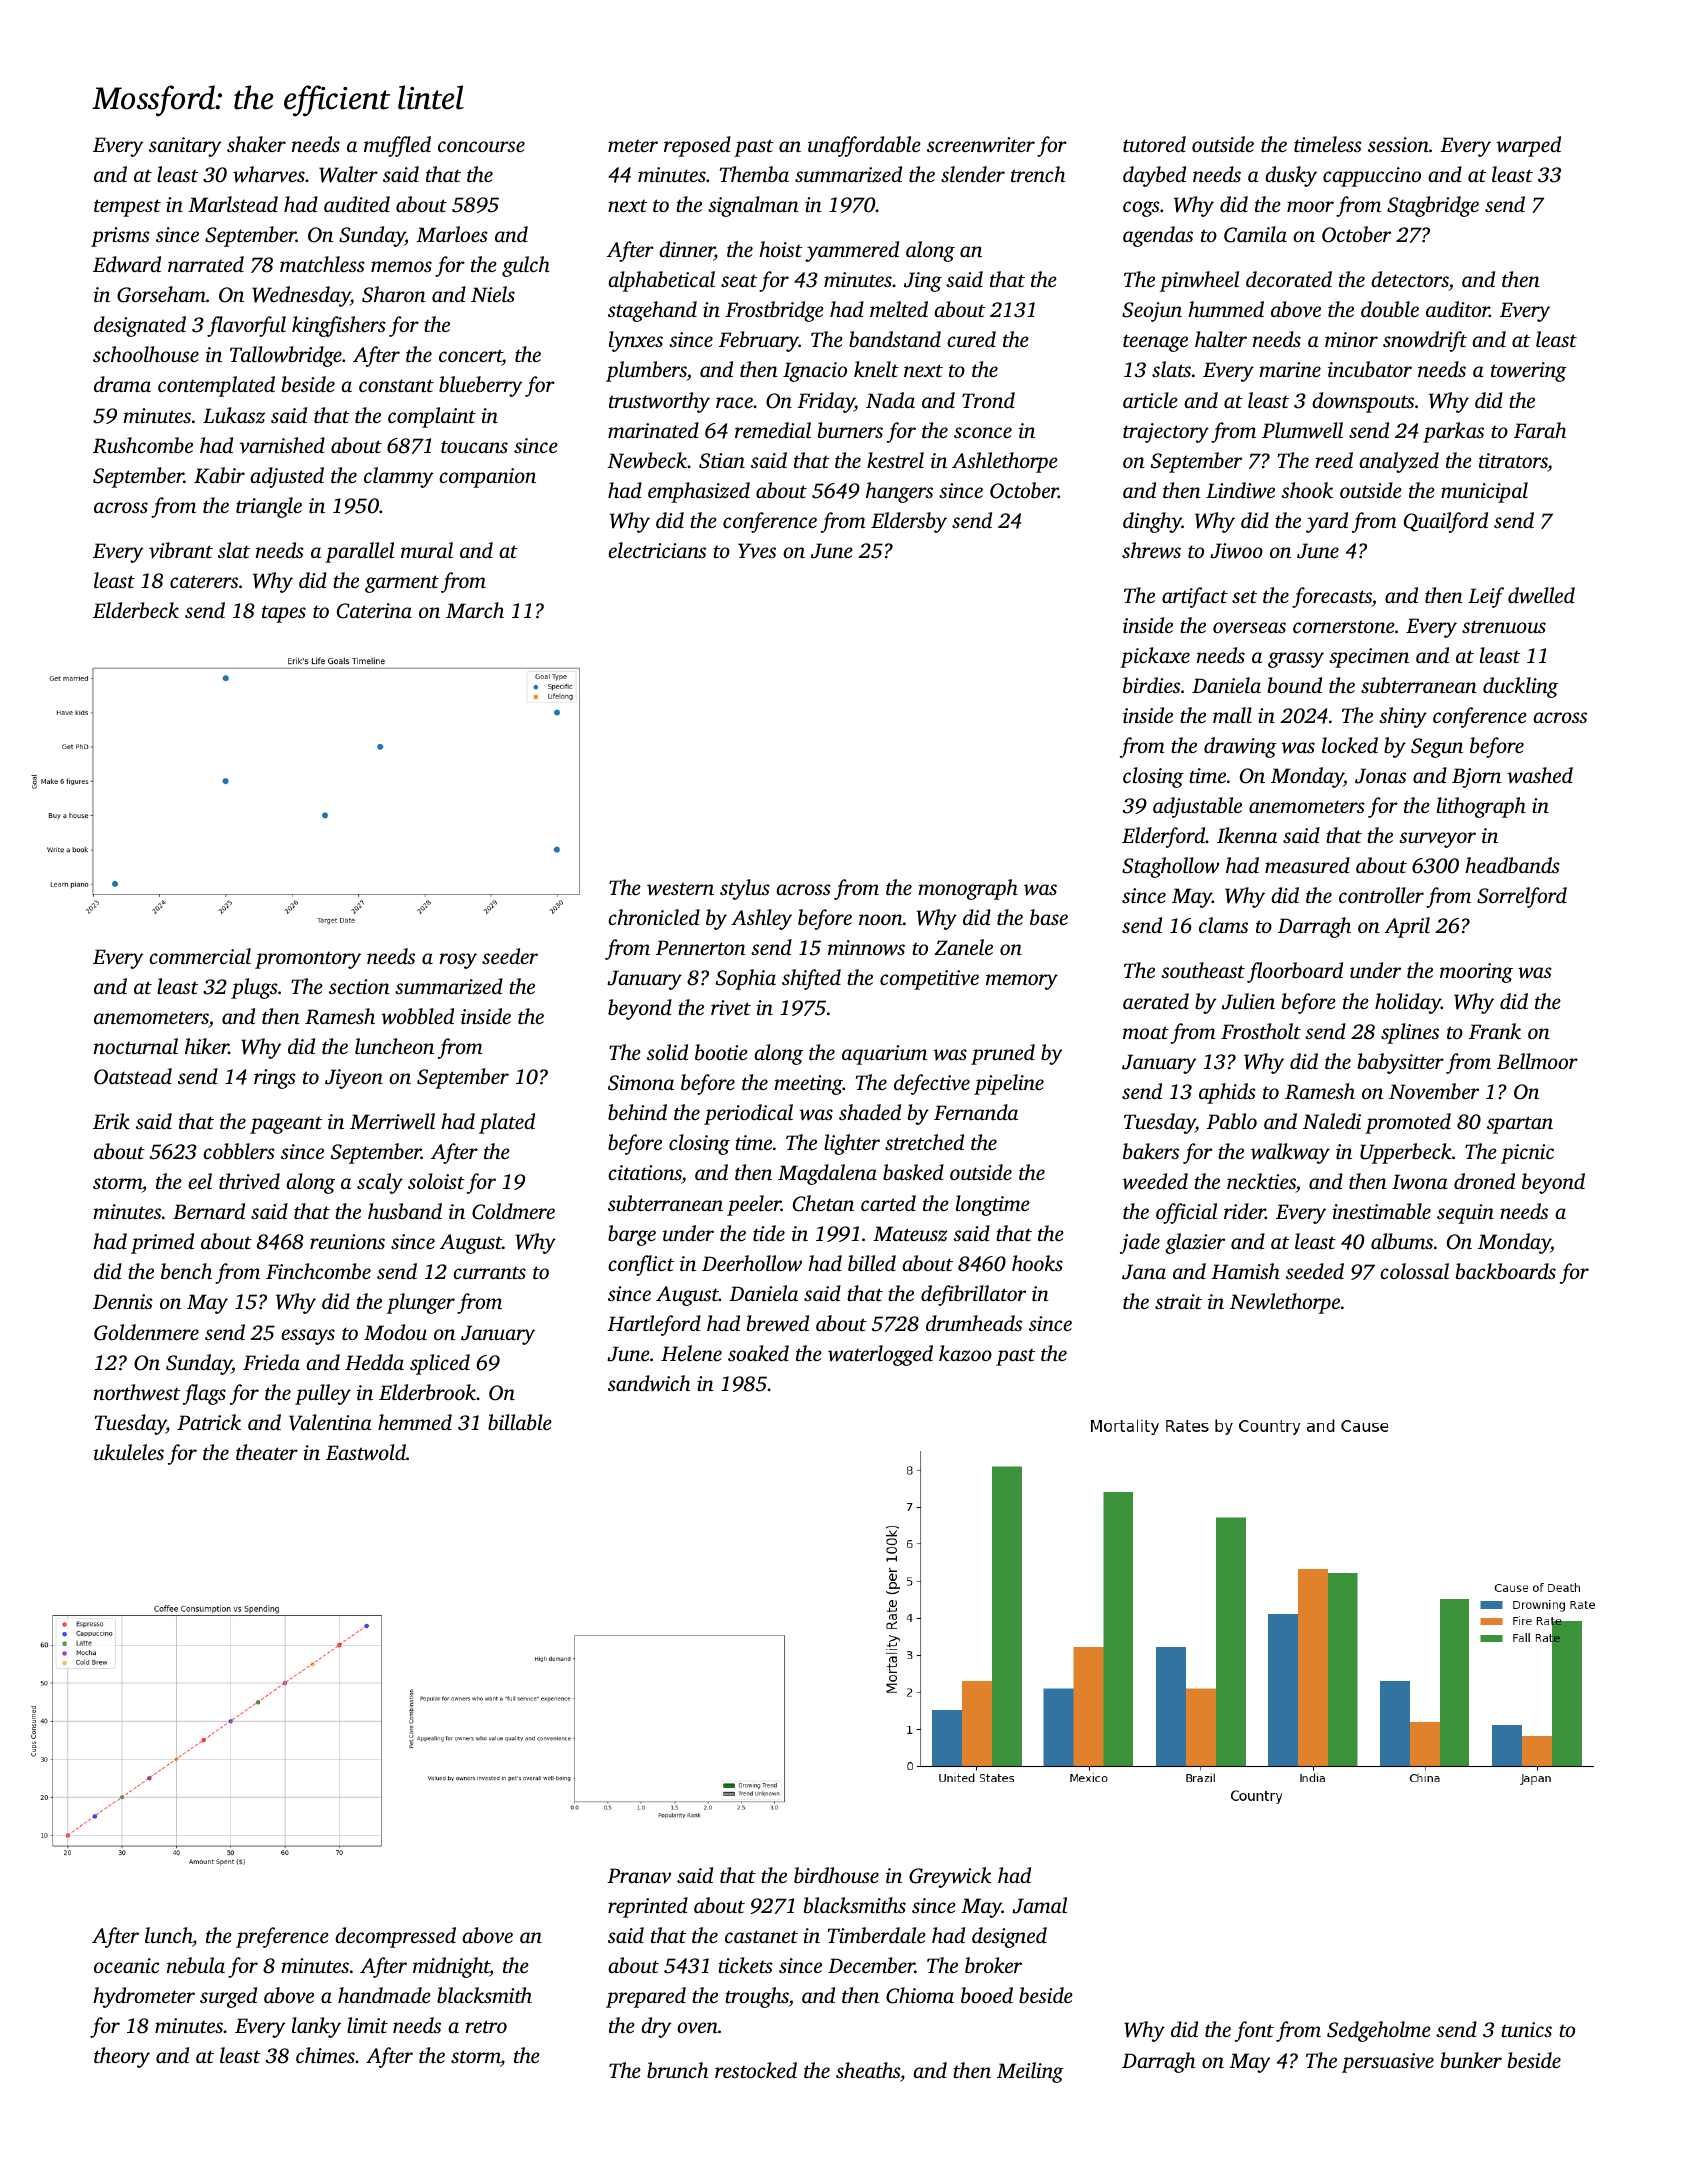 This image has height=2178, width=1683. What do you see at coordinates (756, 2070) in the image?
I see `restocked` at bounding box center [756, 2070].
